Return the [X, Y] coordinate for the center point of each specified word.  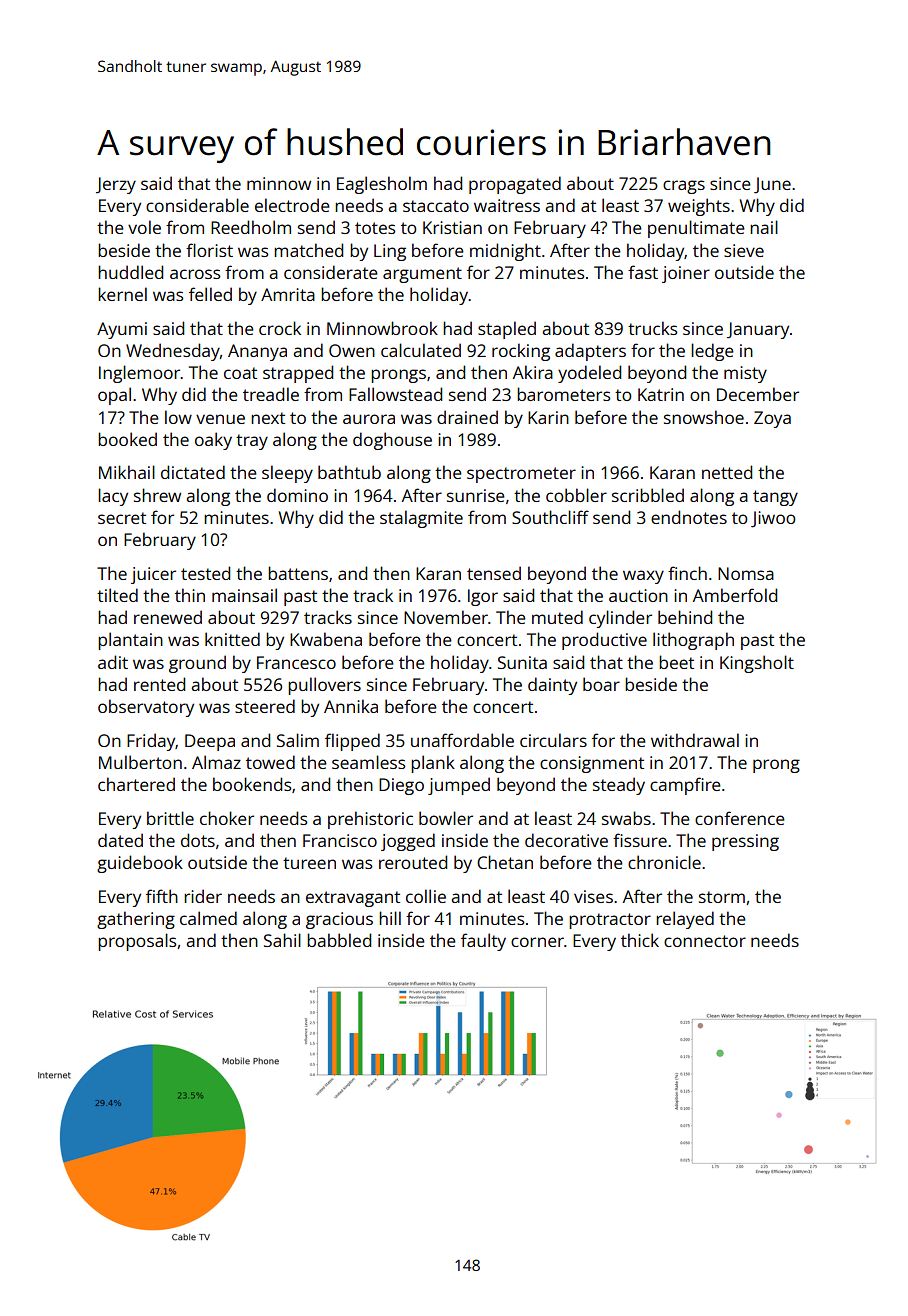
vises [593, 896]
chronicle [664, 862]
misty [745, 374]
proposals [137, 942]
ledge [712, 352]
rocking [521, 352]
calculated [421, 350]
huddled [130, 272]
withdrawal [695, 740]
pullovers [324, 686]
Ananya [257, 352]
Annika [351, 706]
